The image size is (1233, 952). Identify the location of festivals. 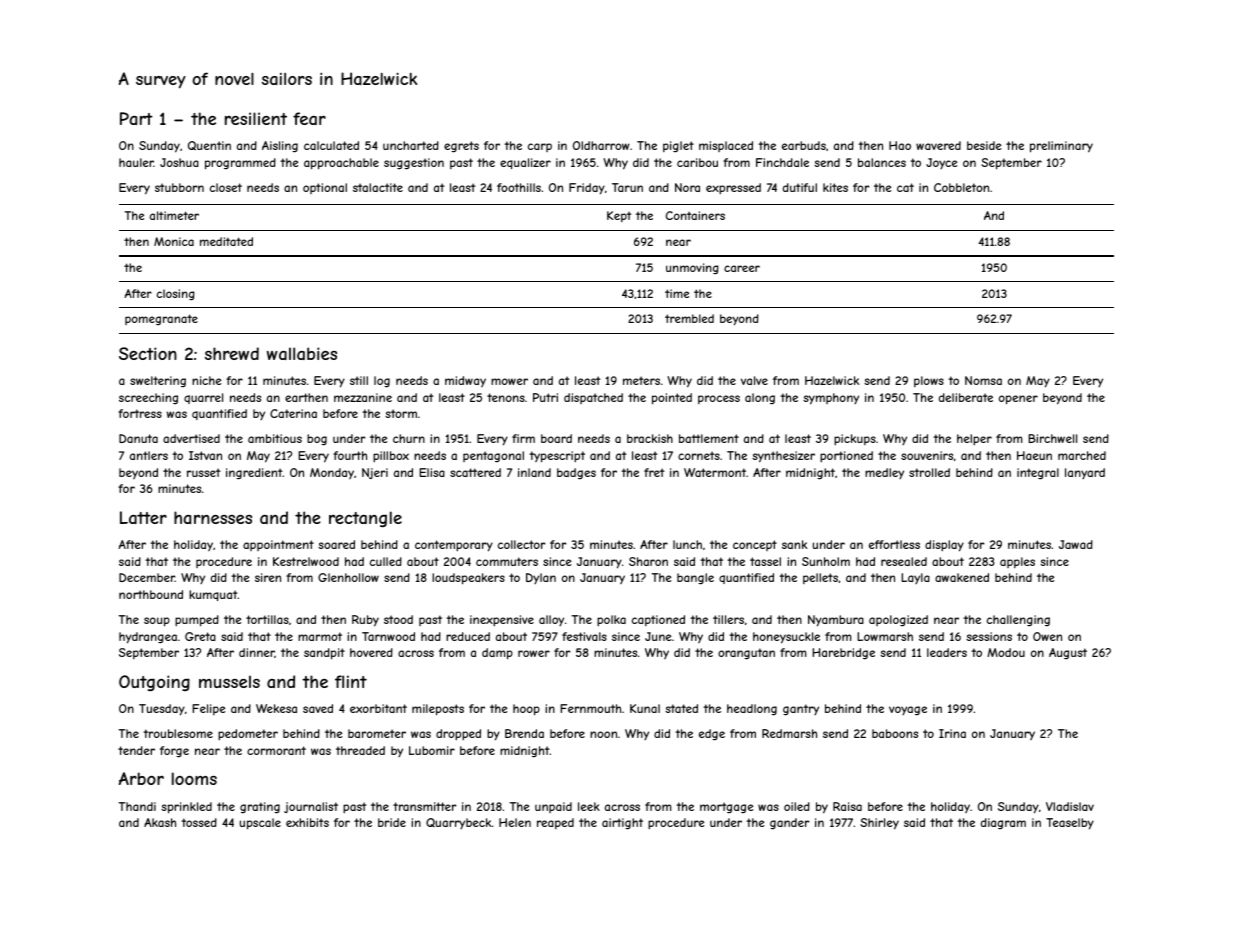
(584, 636).
